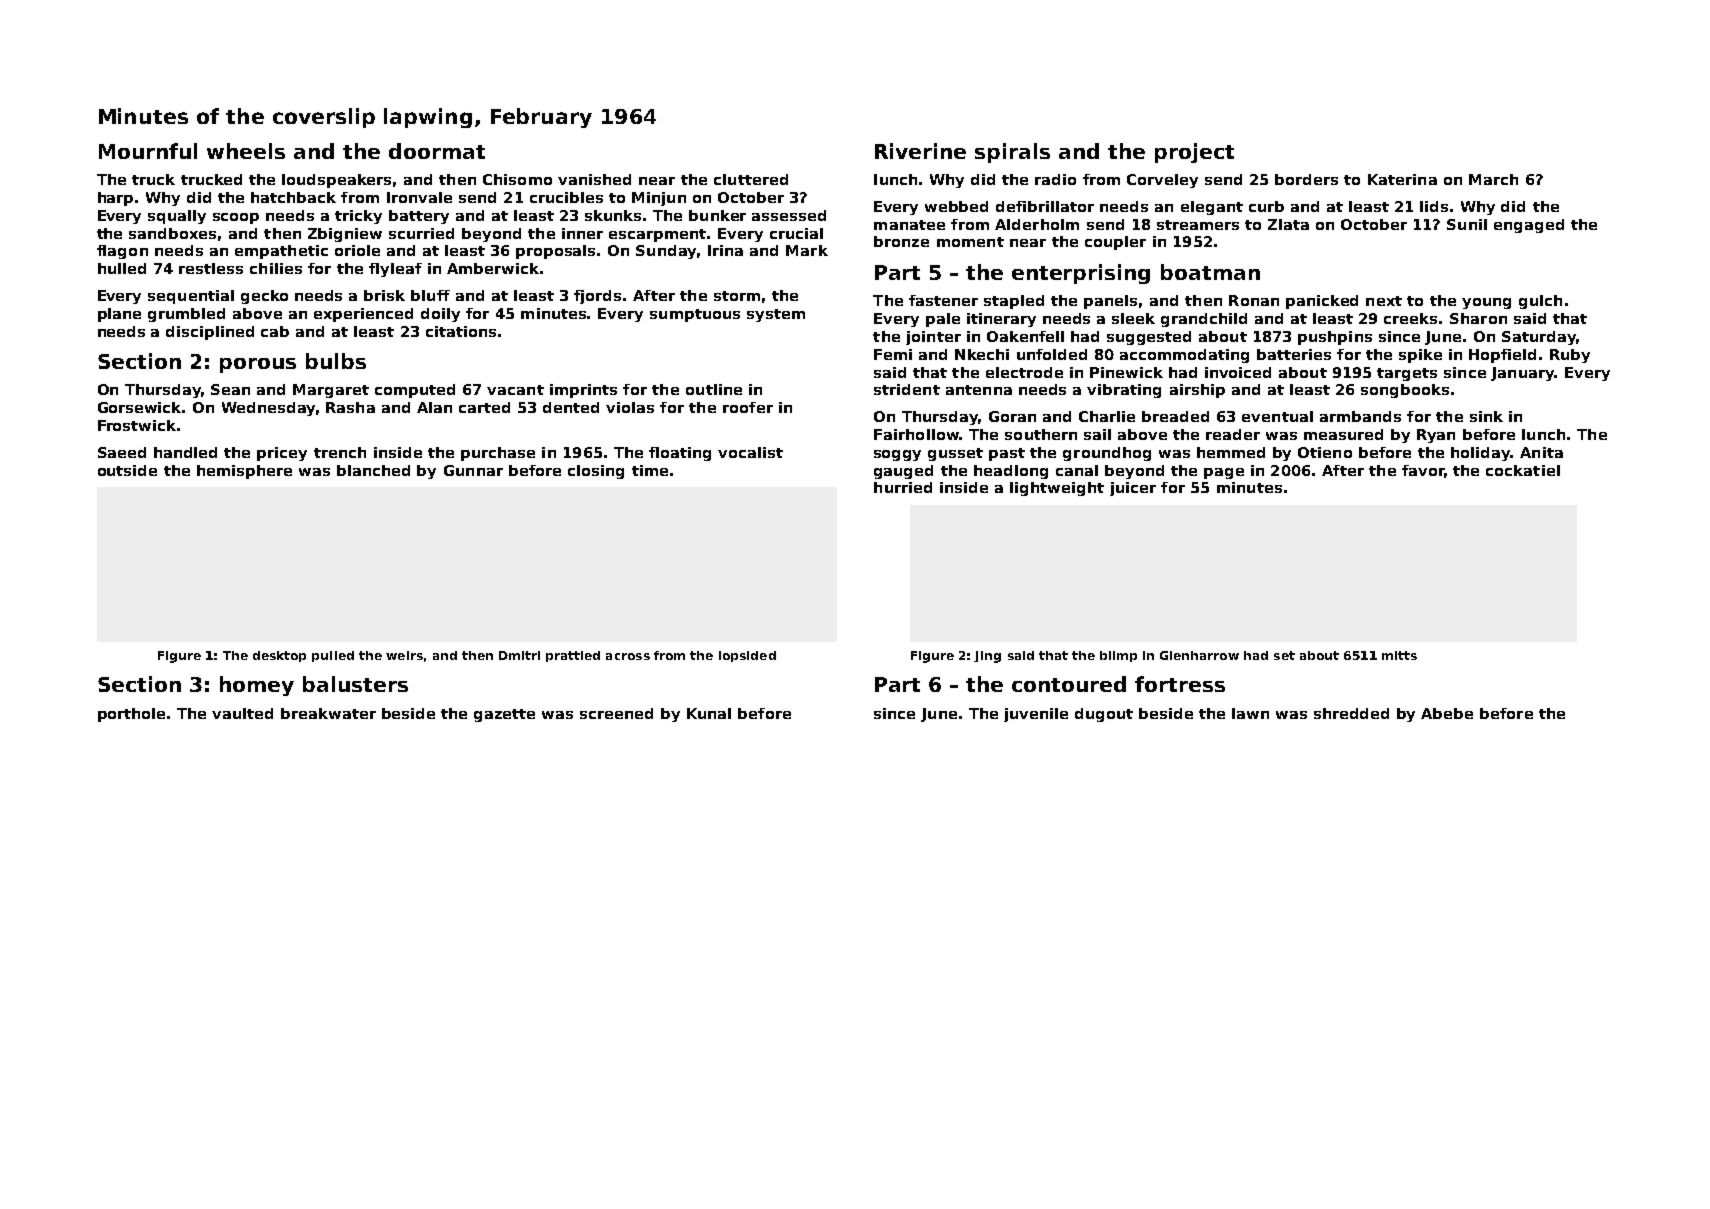 This screenshot has width=1710, height=1209. I want to click on porthole, so click(131, 715).
